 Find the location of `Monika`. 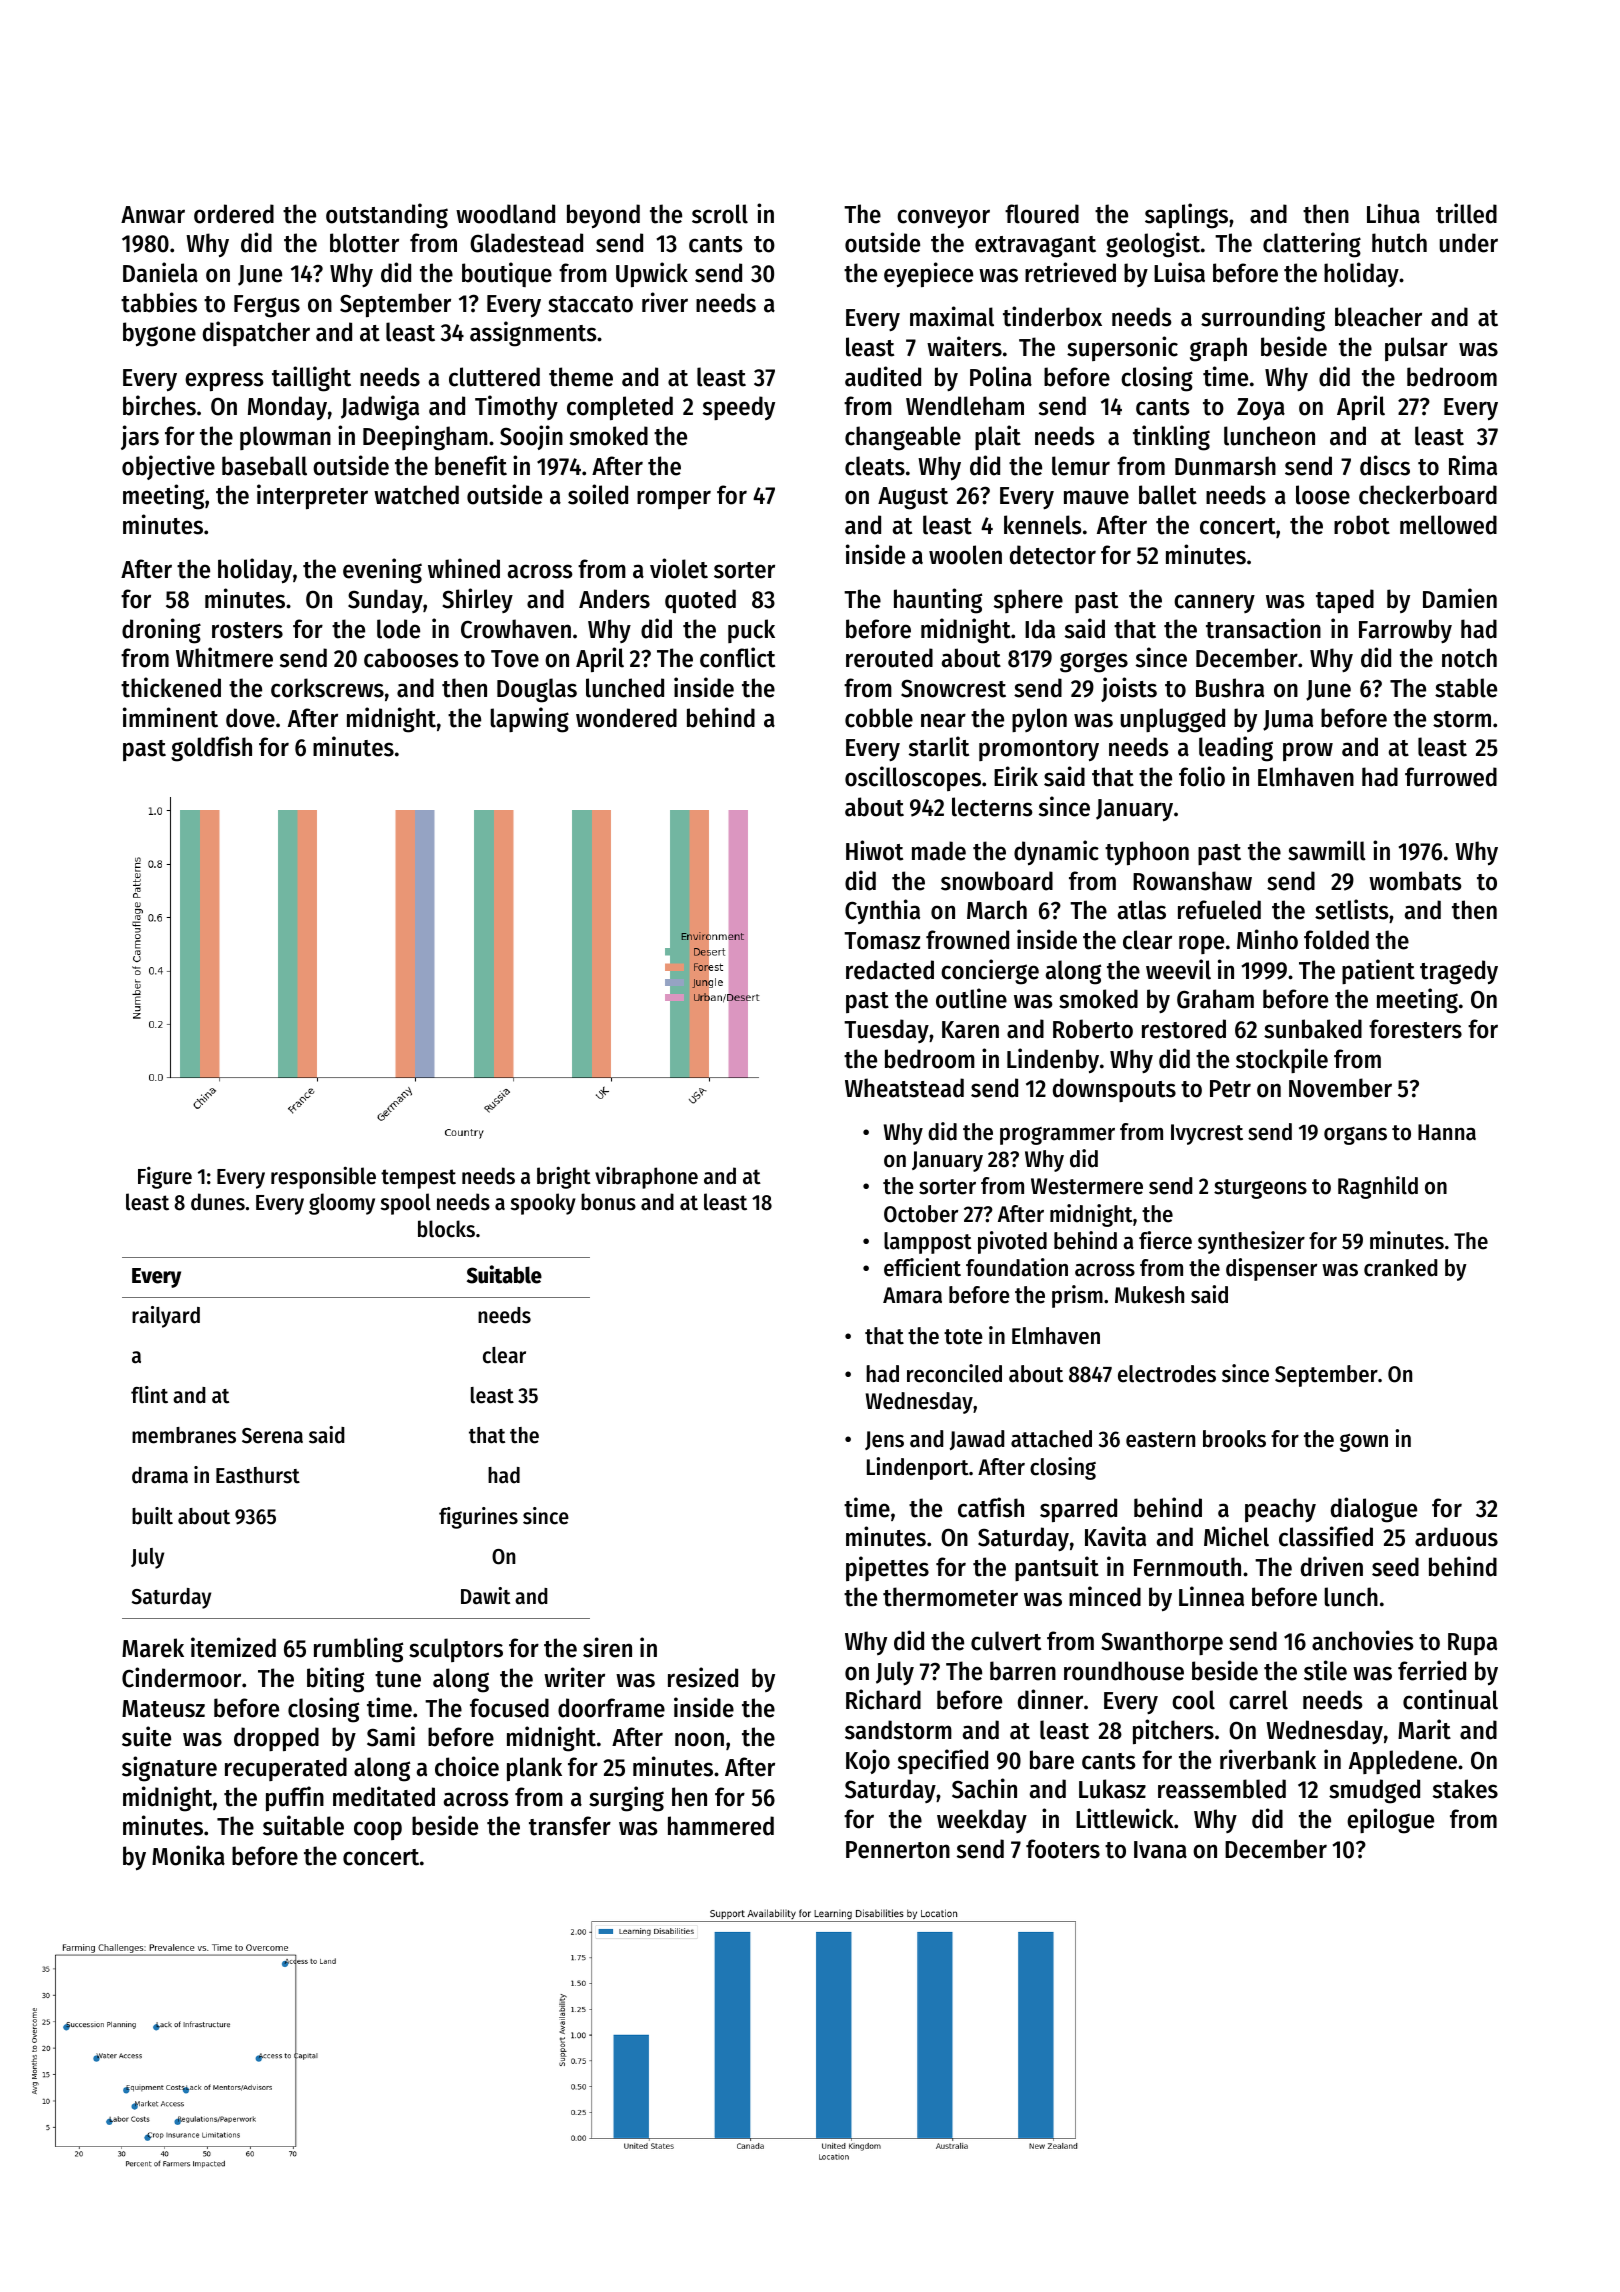

Monika is located at coordinates (188, 1855).
